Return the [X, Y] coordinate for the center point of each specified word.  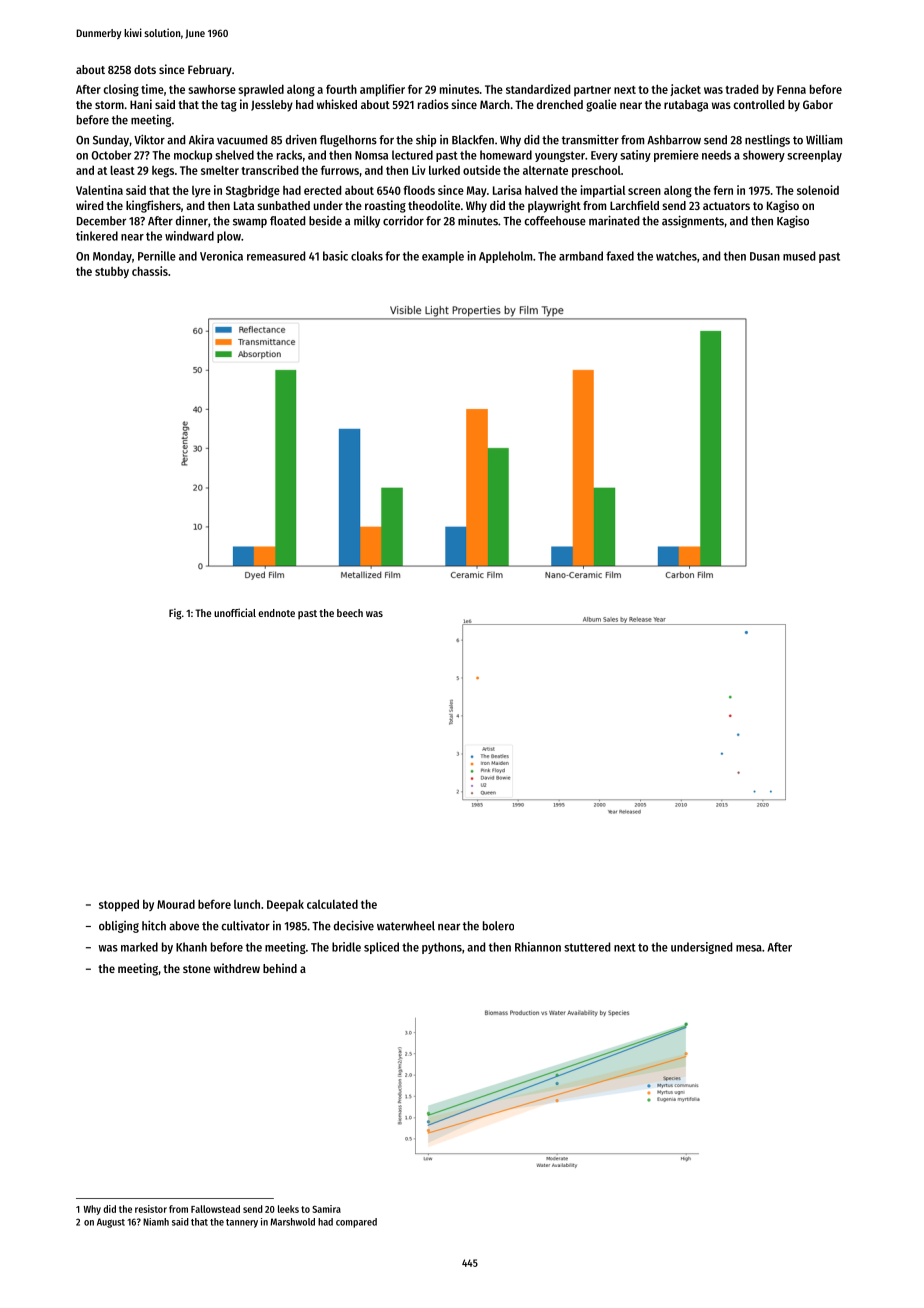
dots [145, 69]
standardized [538, 89]
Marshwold [292, 1222]
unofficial [235, 612]
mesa [749, 948]
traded [741, 89]
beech [350, 613]
